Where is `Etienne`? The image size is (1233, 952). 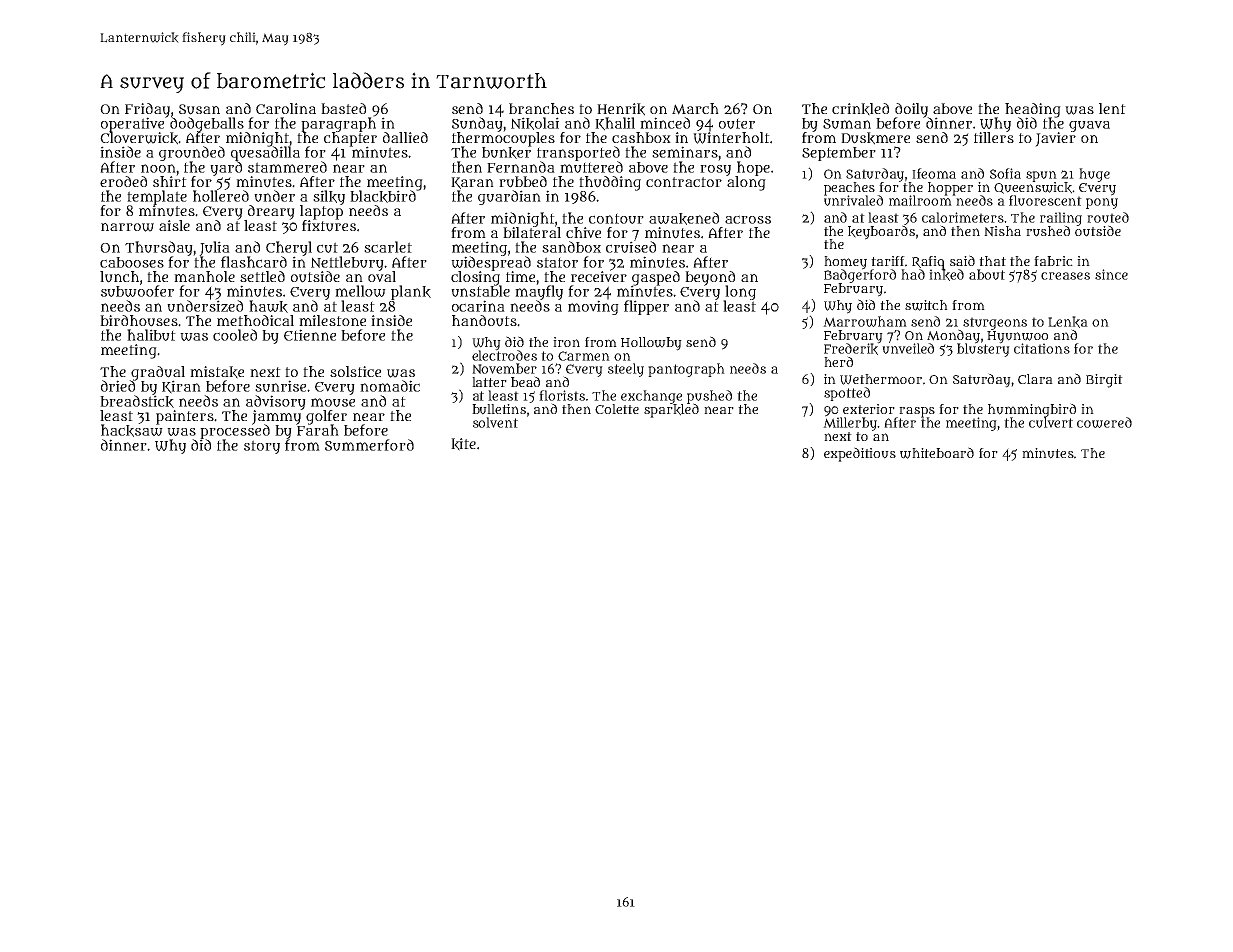 Etienne is located at coordinates (310, 335).
